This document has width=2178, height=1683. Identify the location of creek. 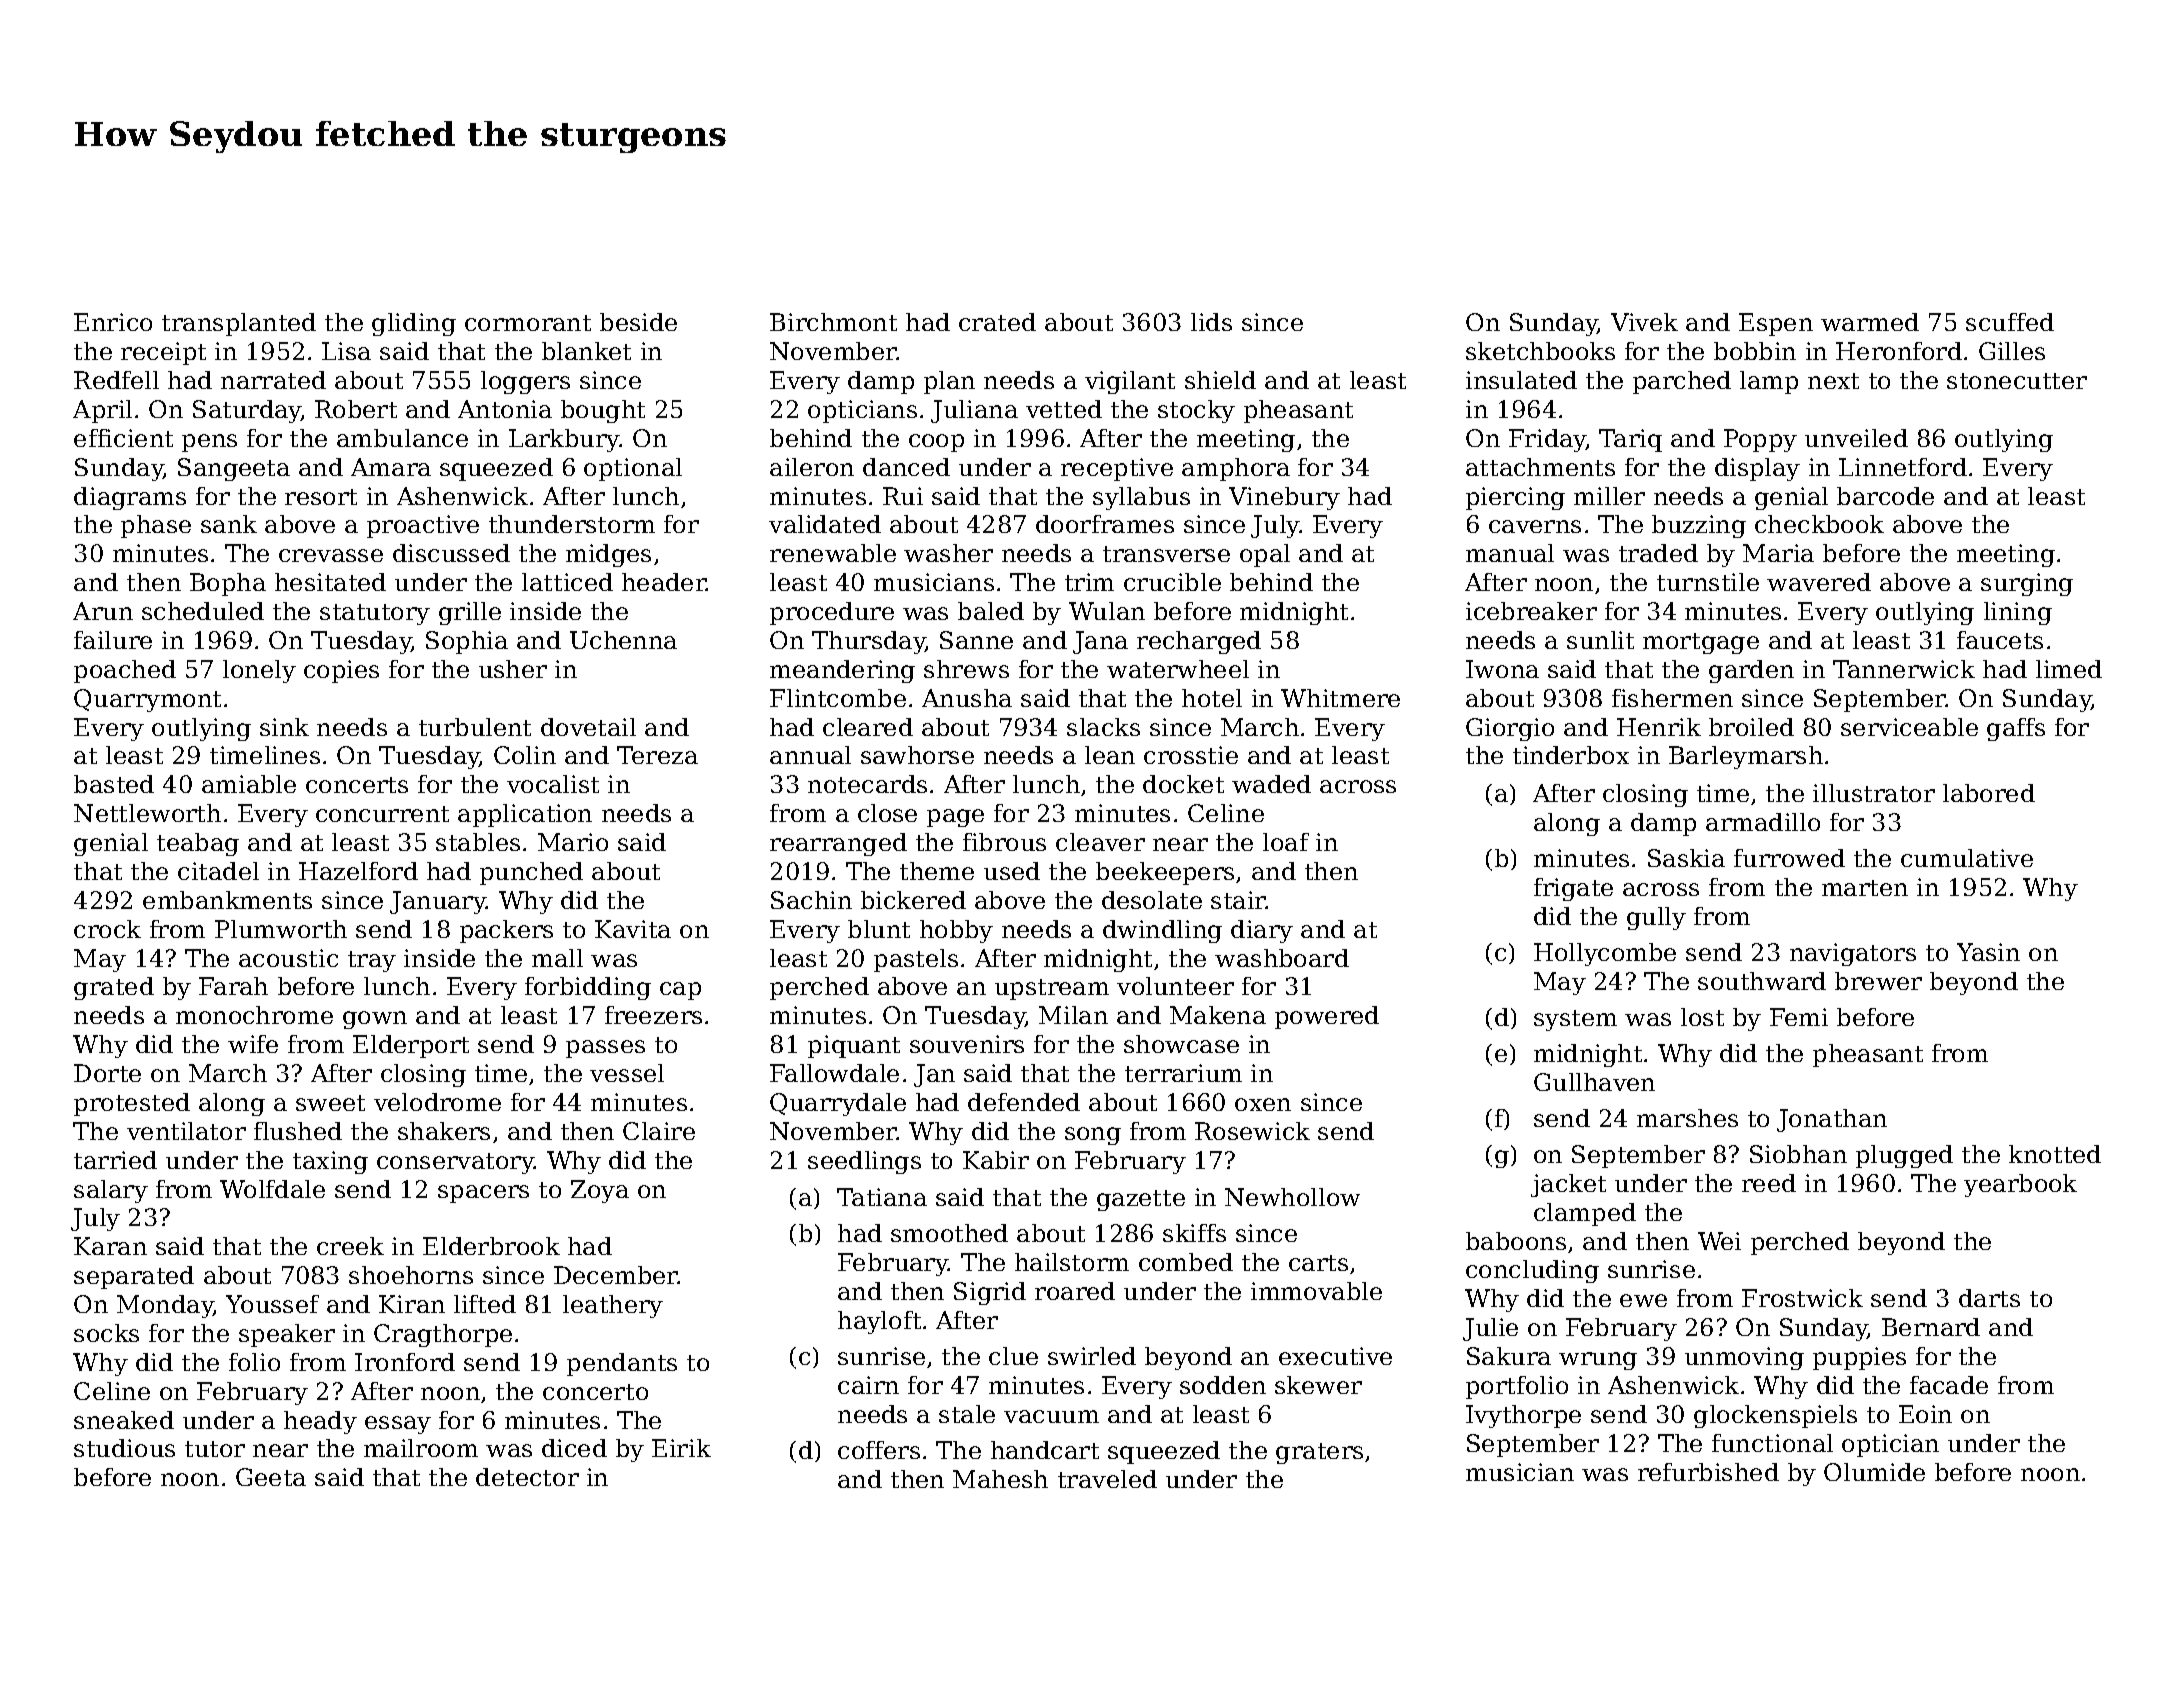
(350, 1246).
